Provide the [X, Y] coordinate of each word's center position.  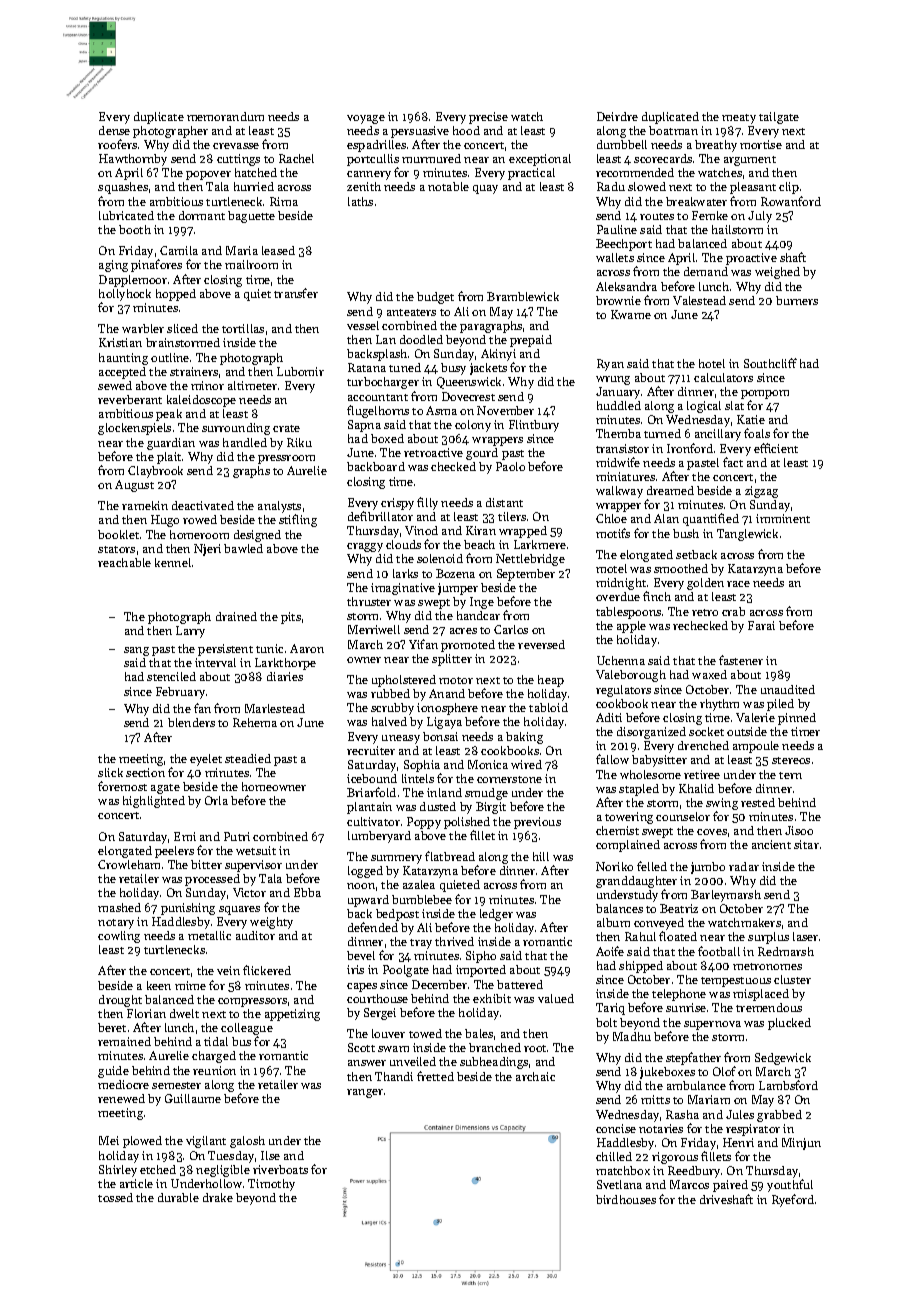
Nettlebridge [530, 560]
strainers [194, 371]
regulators [623, 691]
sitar [806, 844]
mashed [119, 907]
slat [734, 405]
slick [110, 772]
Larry [190, 632]
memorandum [225, 116]
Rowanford [791, 201]
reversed [541, 644]
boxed [387, 438]
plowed [142, 1142]
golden [705, 584]
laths [360, 201]
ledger [496, 915]
